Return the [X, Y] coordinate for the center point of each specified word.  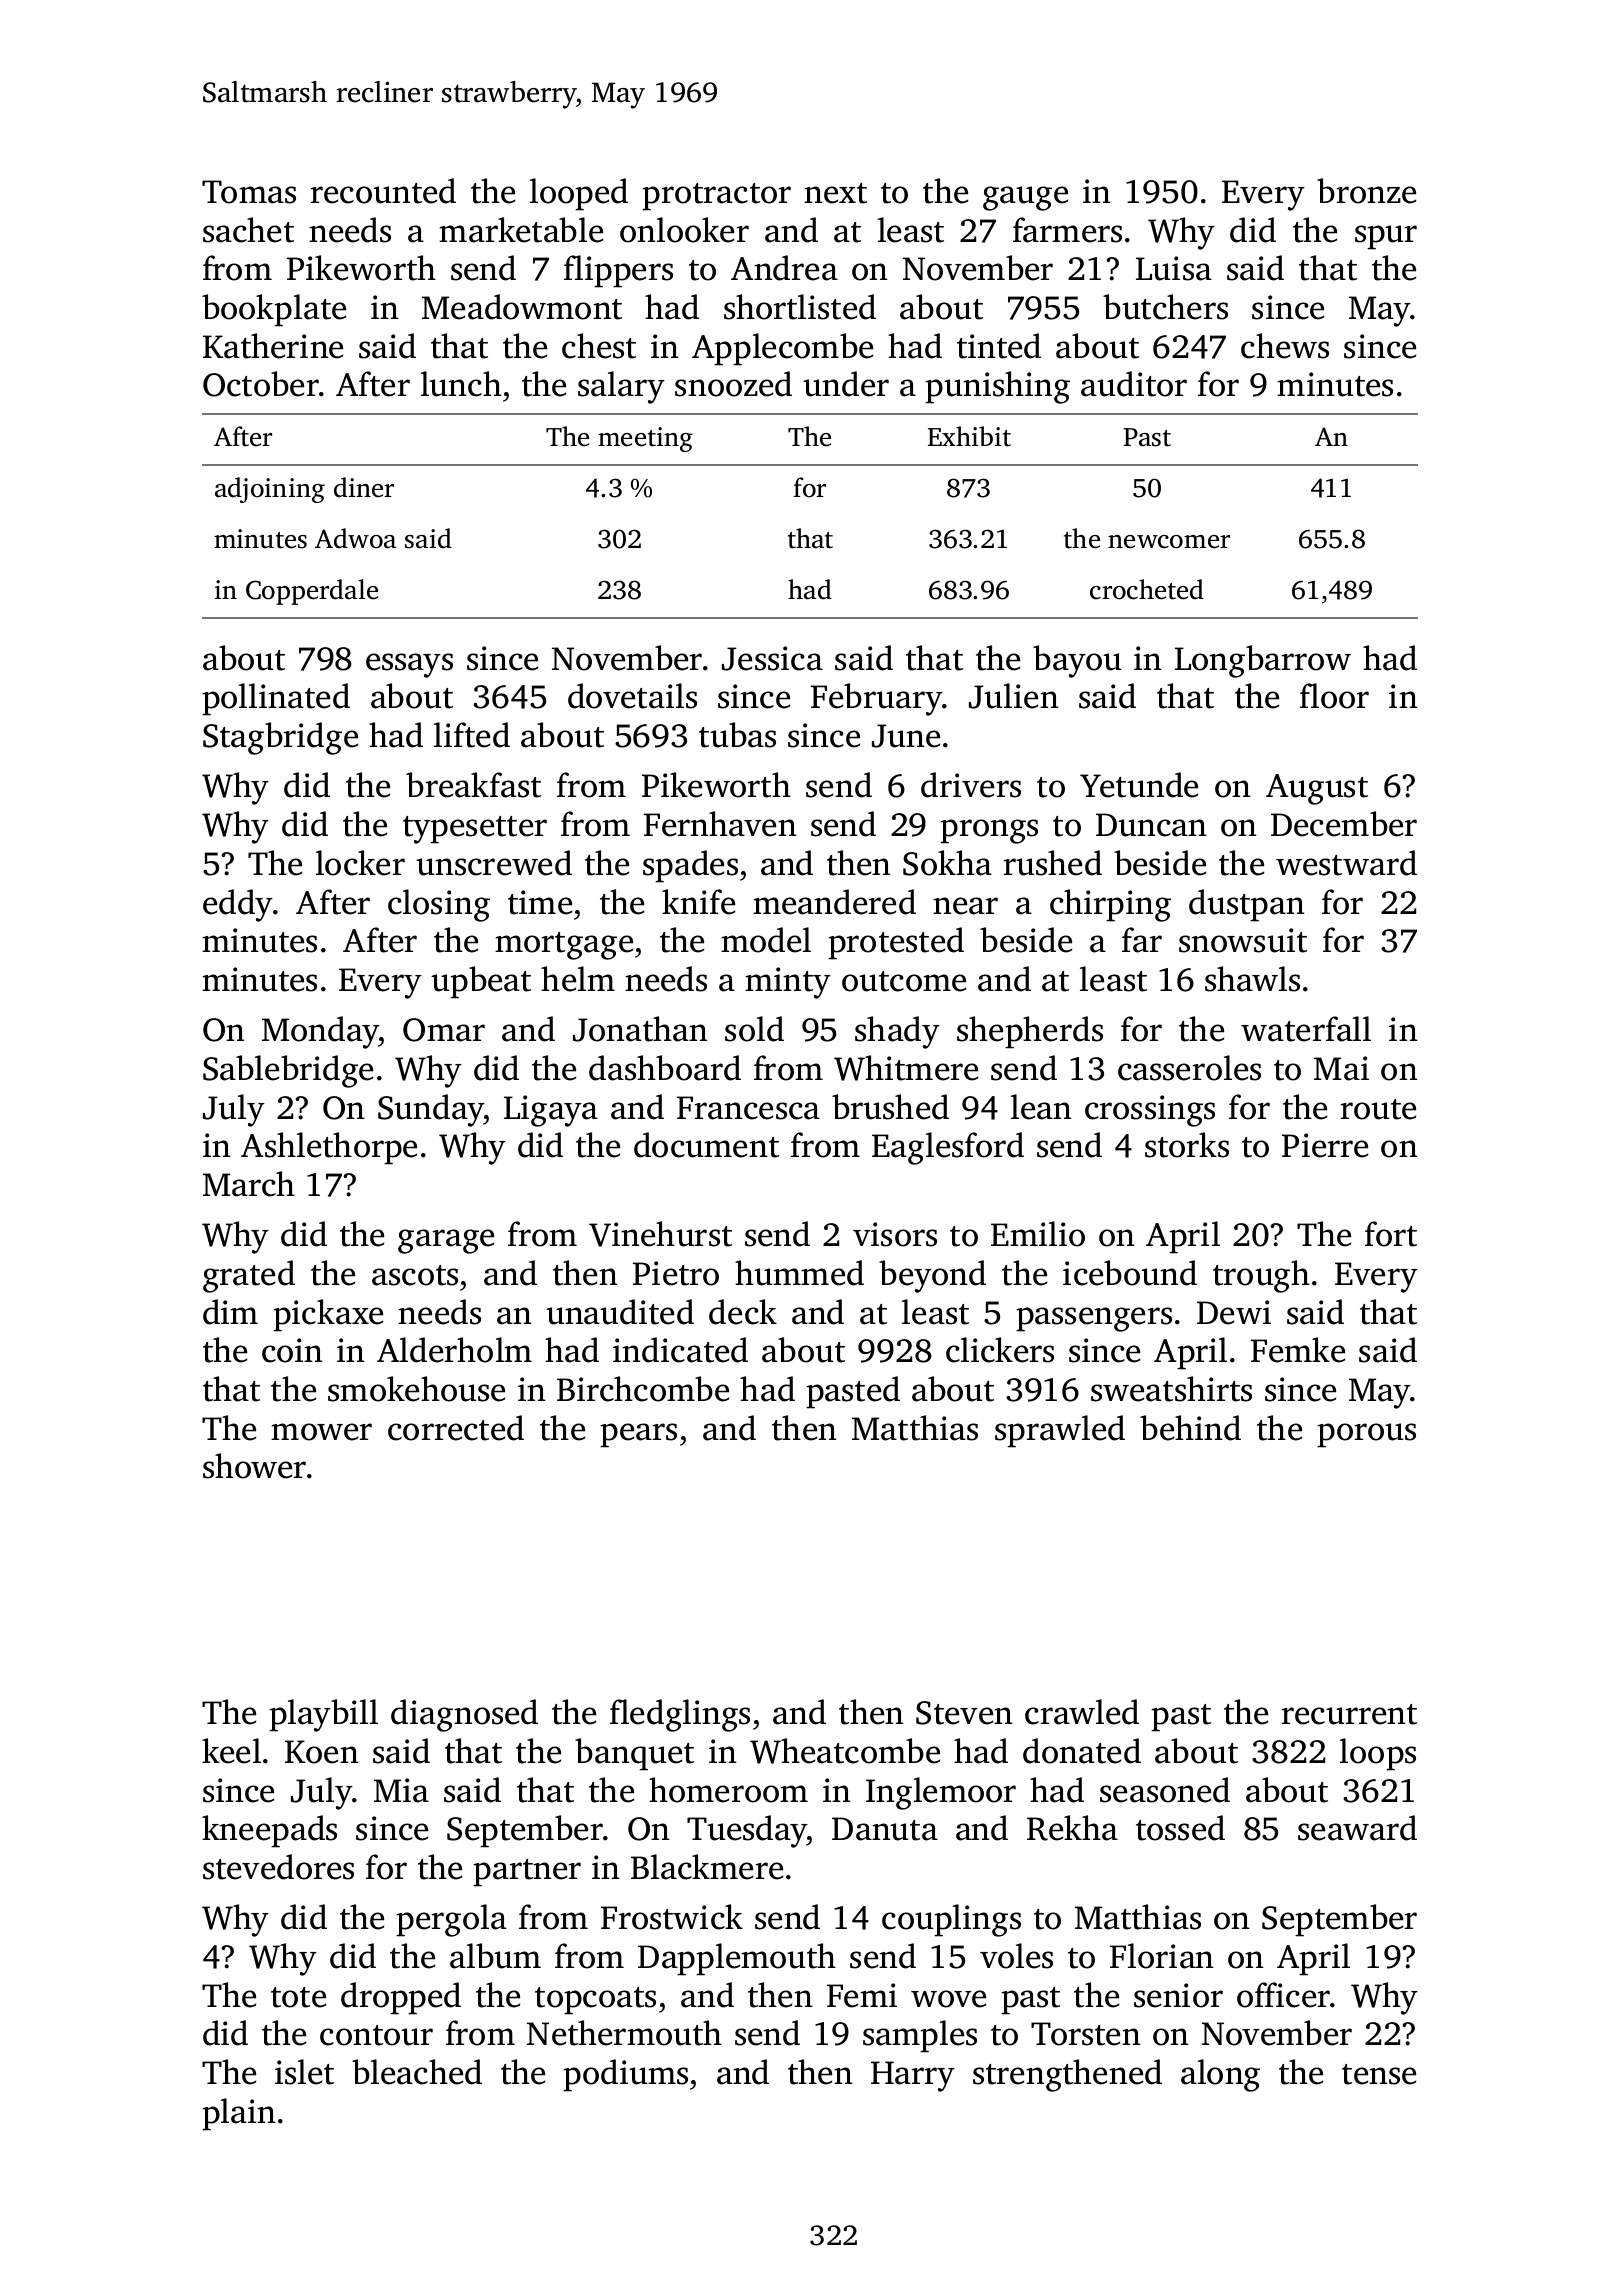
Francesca [748, 1108]
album [495, 1956]
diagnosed [464, 1715]
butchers [1165, 307]
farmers [1067, 230]
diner [364, 487]
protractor [716, 197]
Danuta [885, 1829]
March [249, 1184]
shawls [1252, 979]
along [1220, 2075]
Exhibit [969, 436]
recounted [383, 191]
